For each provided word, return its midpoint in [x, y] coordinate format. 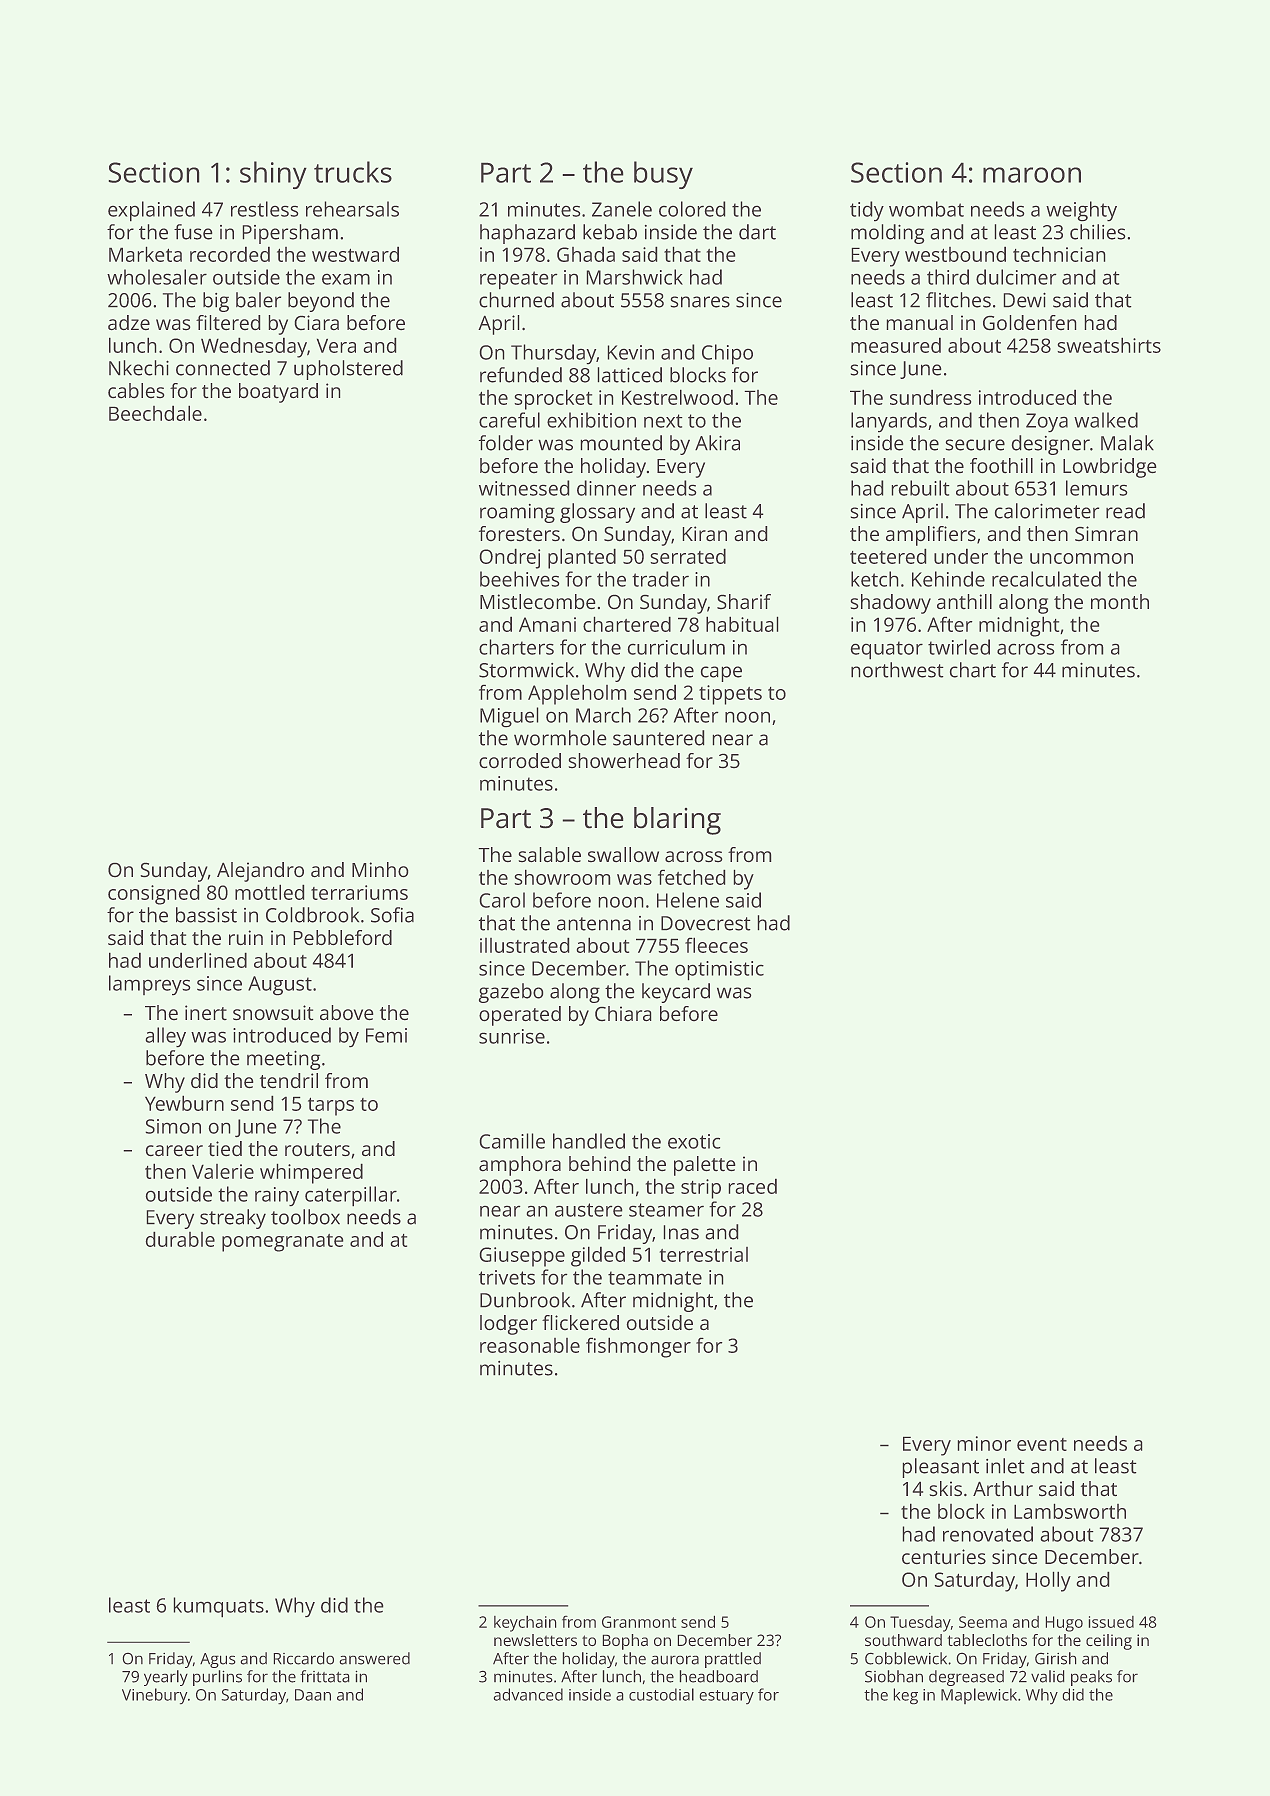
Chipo [727, 354]
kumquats [219, 1607]
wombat [926, 209]
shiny [273, 175]
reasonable [530, 1345]
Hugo [1064, 1624]
